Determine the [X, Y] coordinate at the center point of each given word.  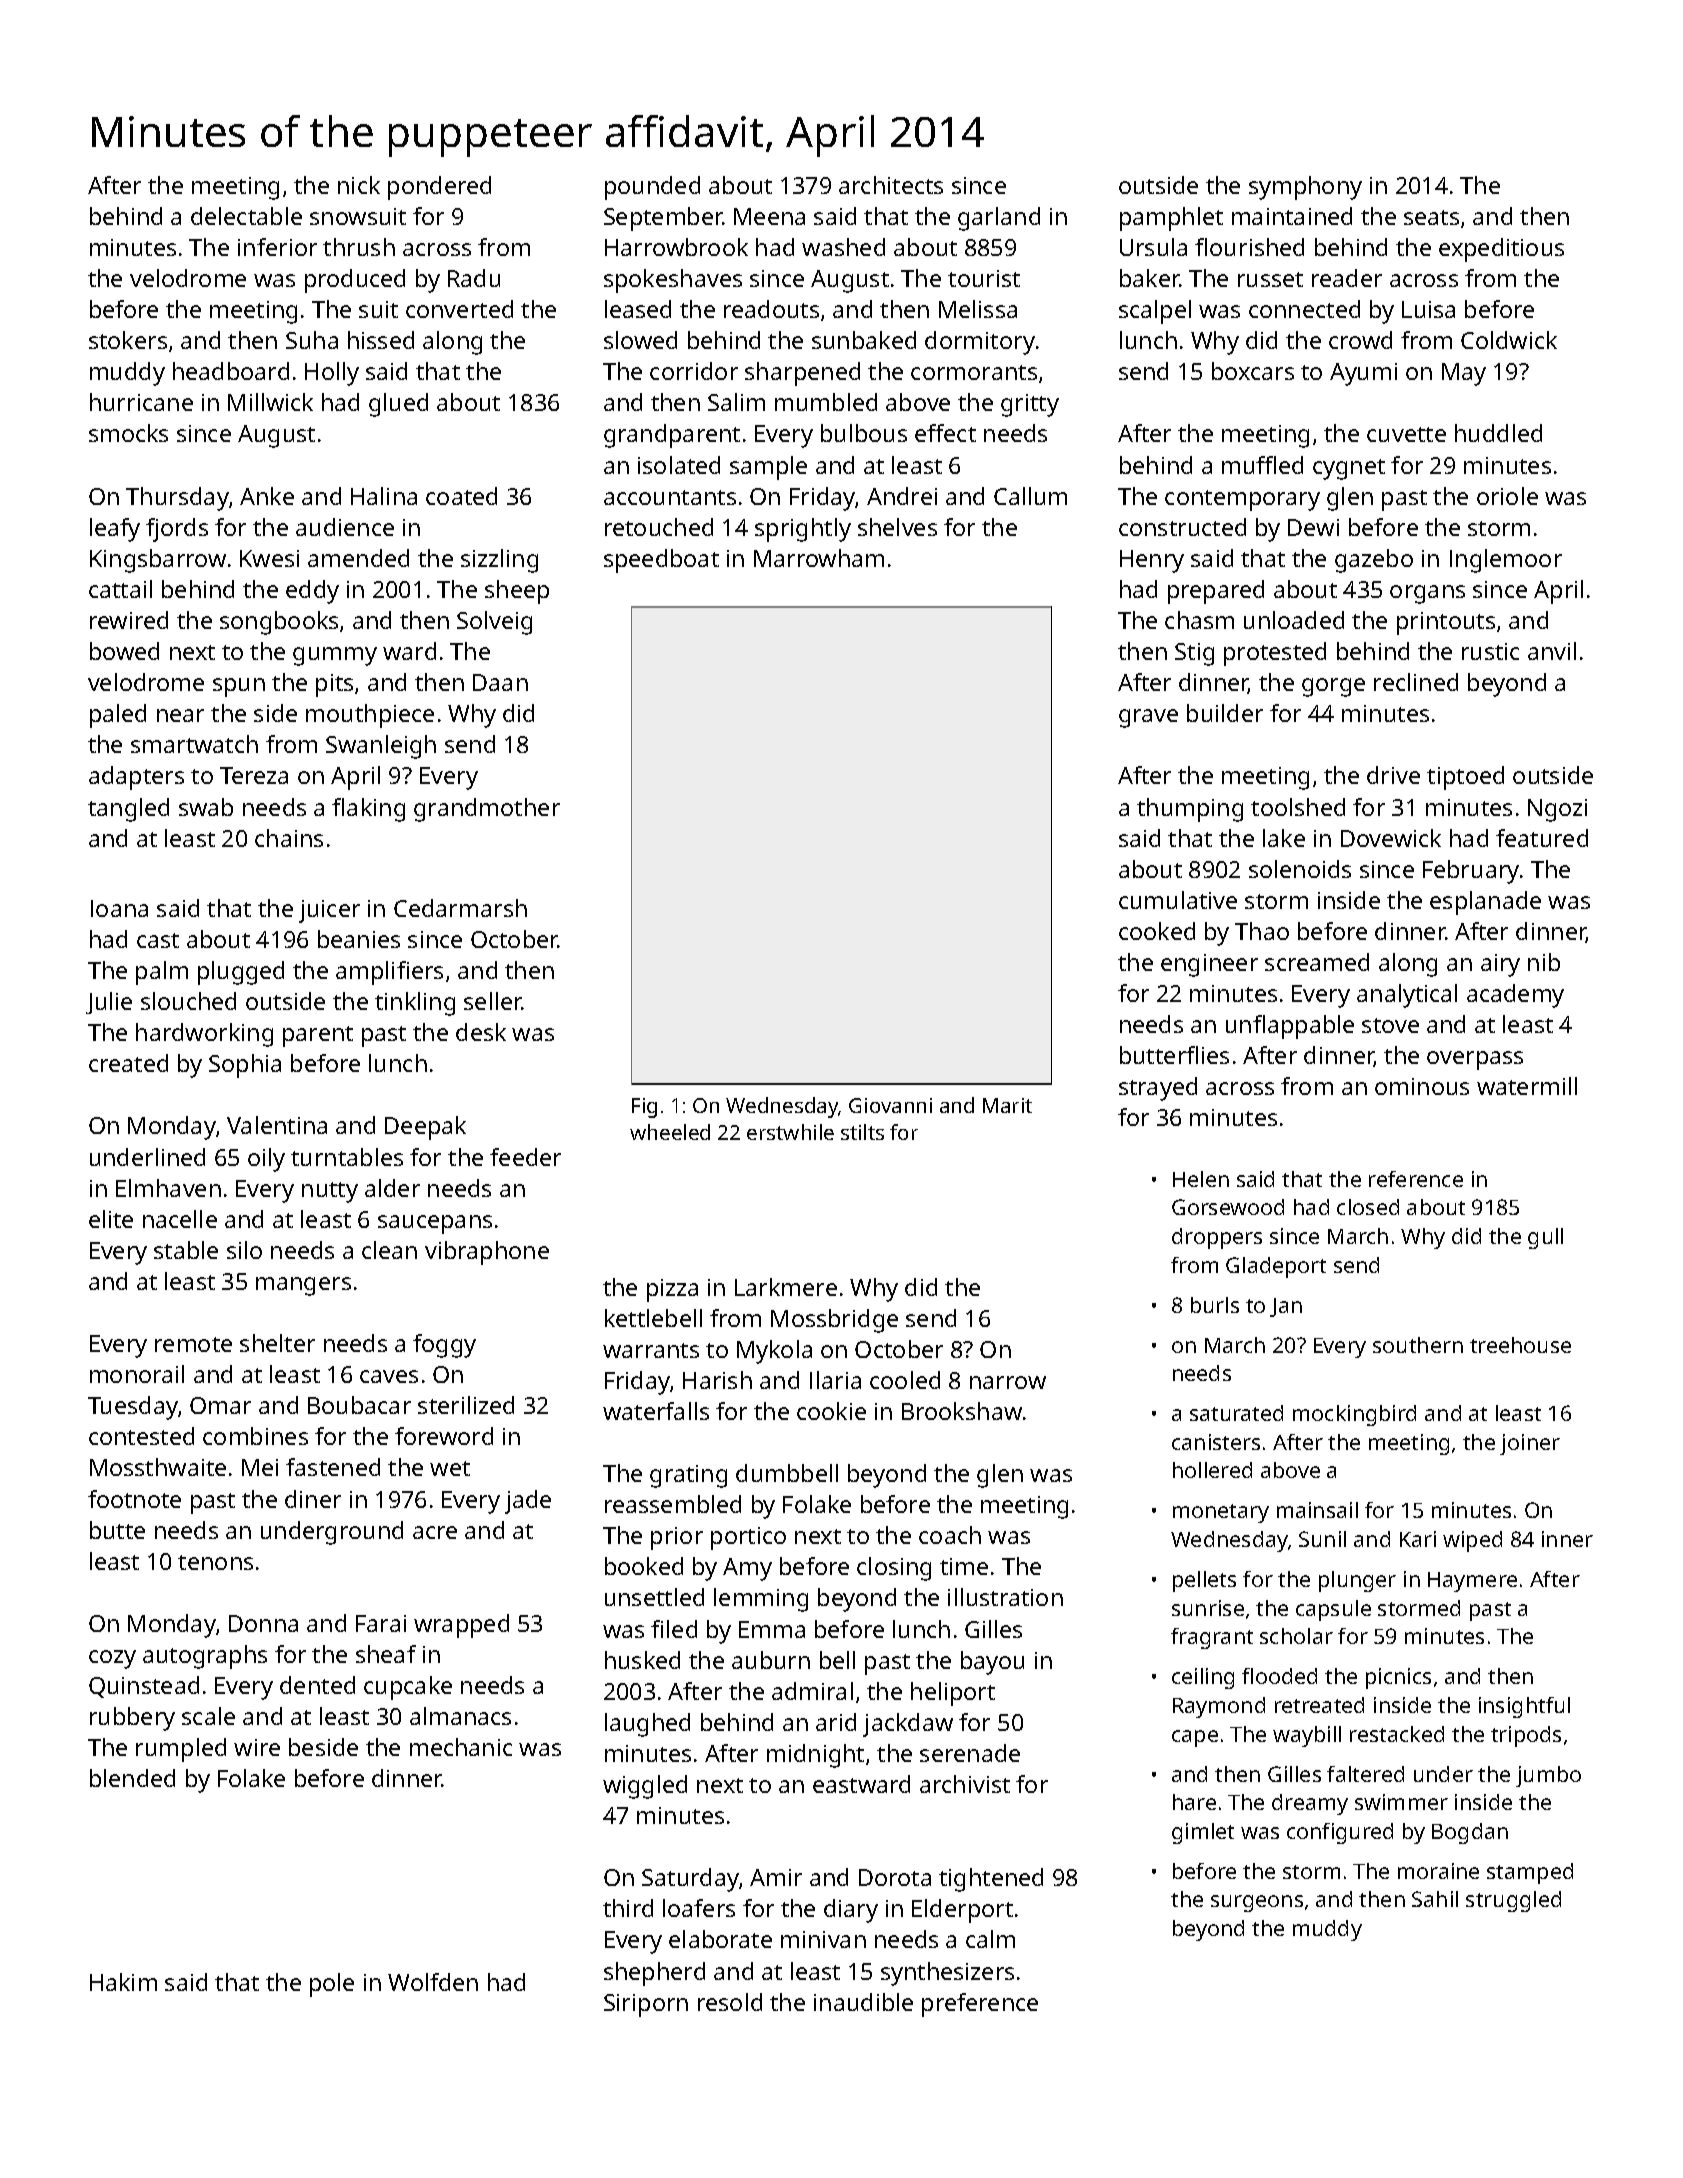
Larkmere [786, 1287]
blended [132, 1778]
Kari [1418, 1539]
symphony [1305, 188]
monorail [137, 1374]
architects [891, 185]
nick [359, 185]
